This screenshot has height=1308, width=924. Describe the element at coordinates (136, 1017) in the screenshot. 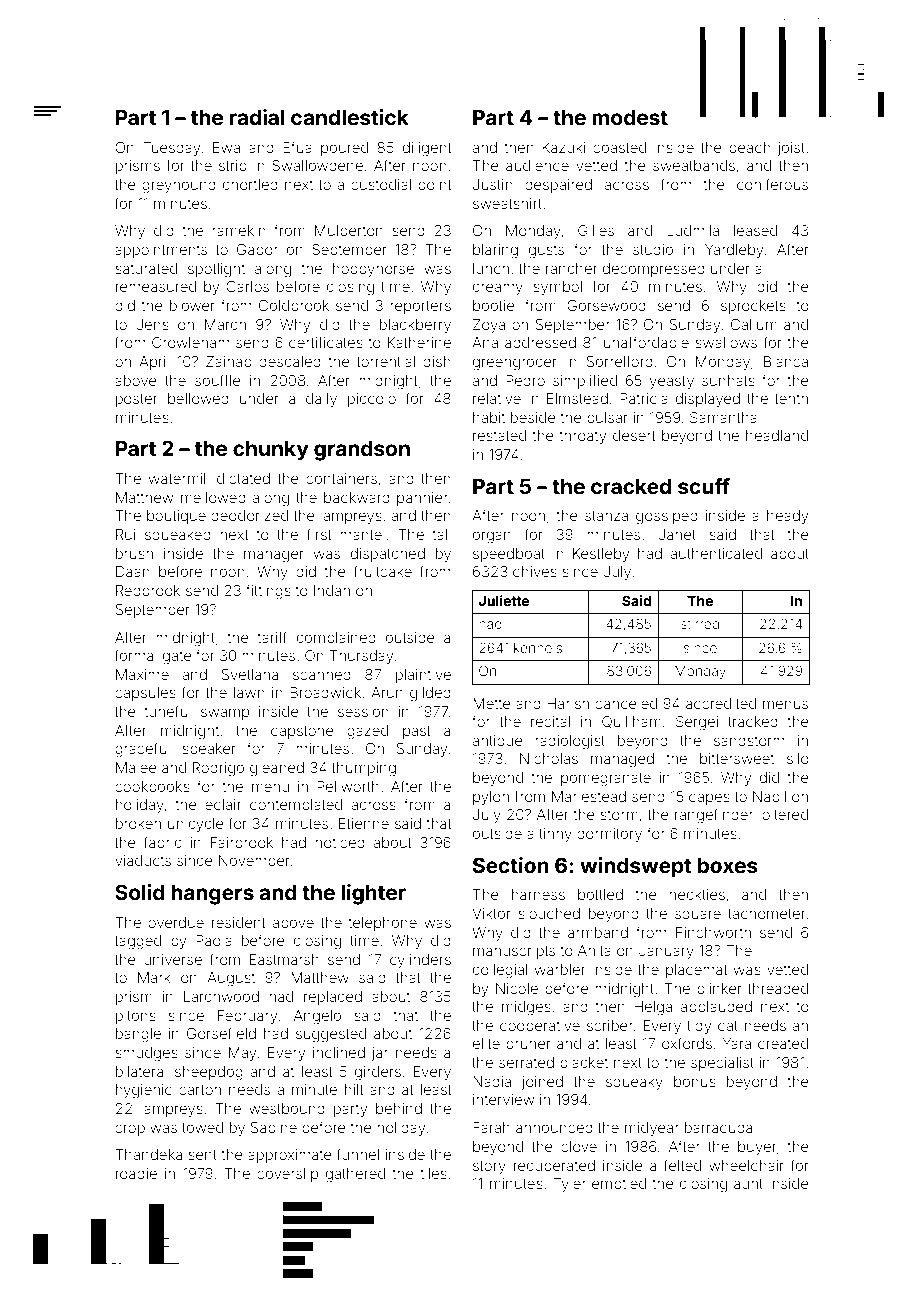

I see `pitons` at that location.
